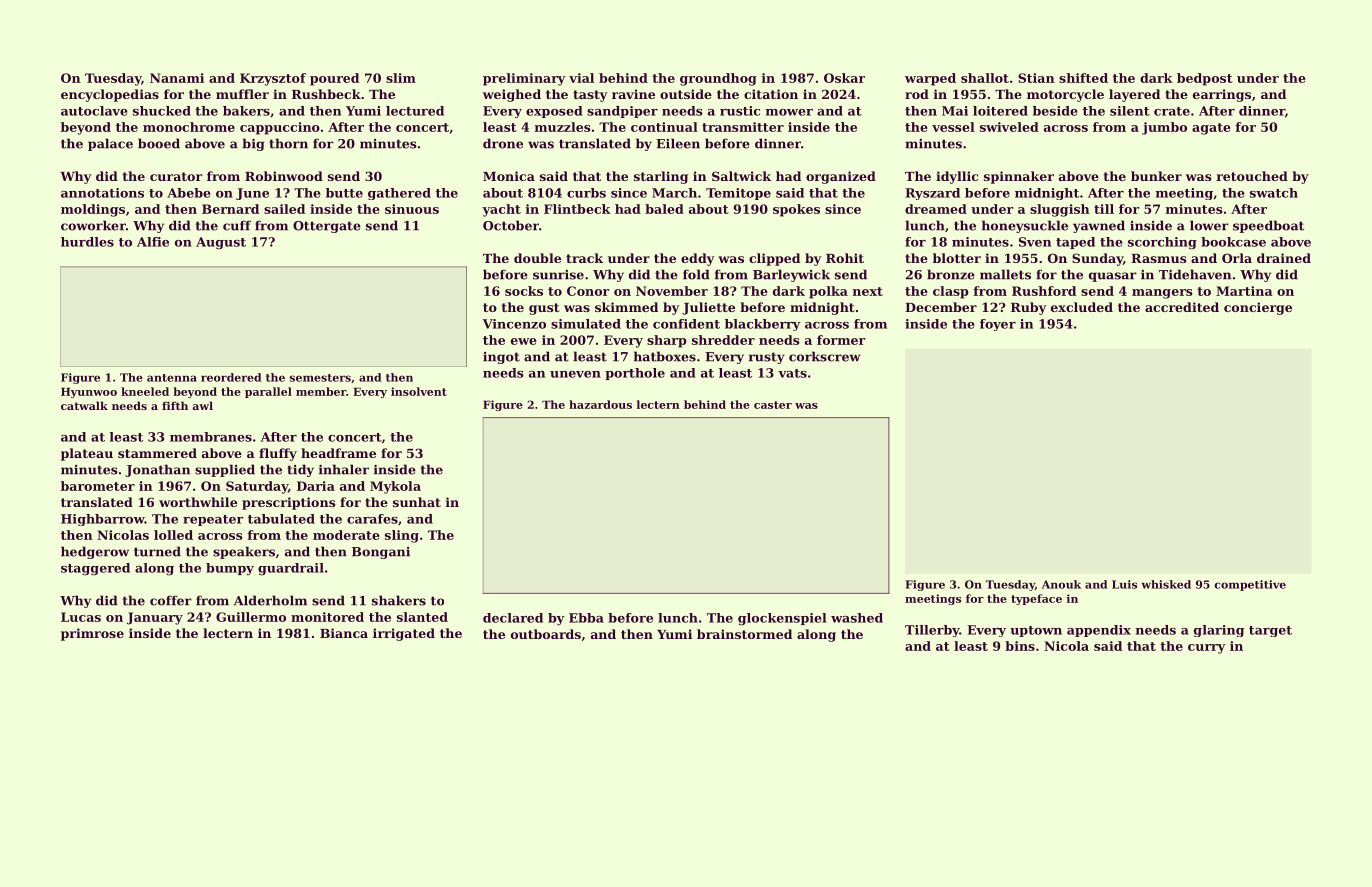  What do you see at coordinates (1205, 79) in the screenshot?
I see `bedpost` at bounding box center [1205, 79].
